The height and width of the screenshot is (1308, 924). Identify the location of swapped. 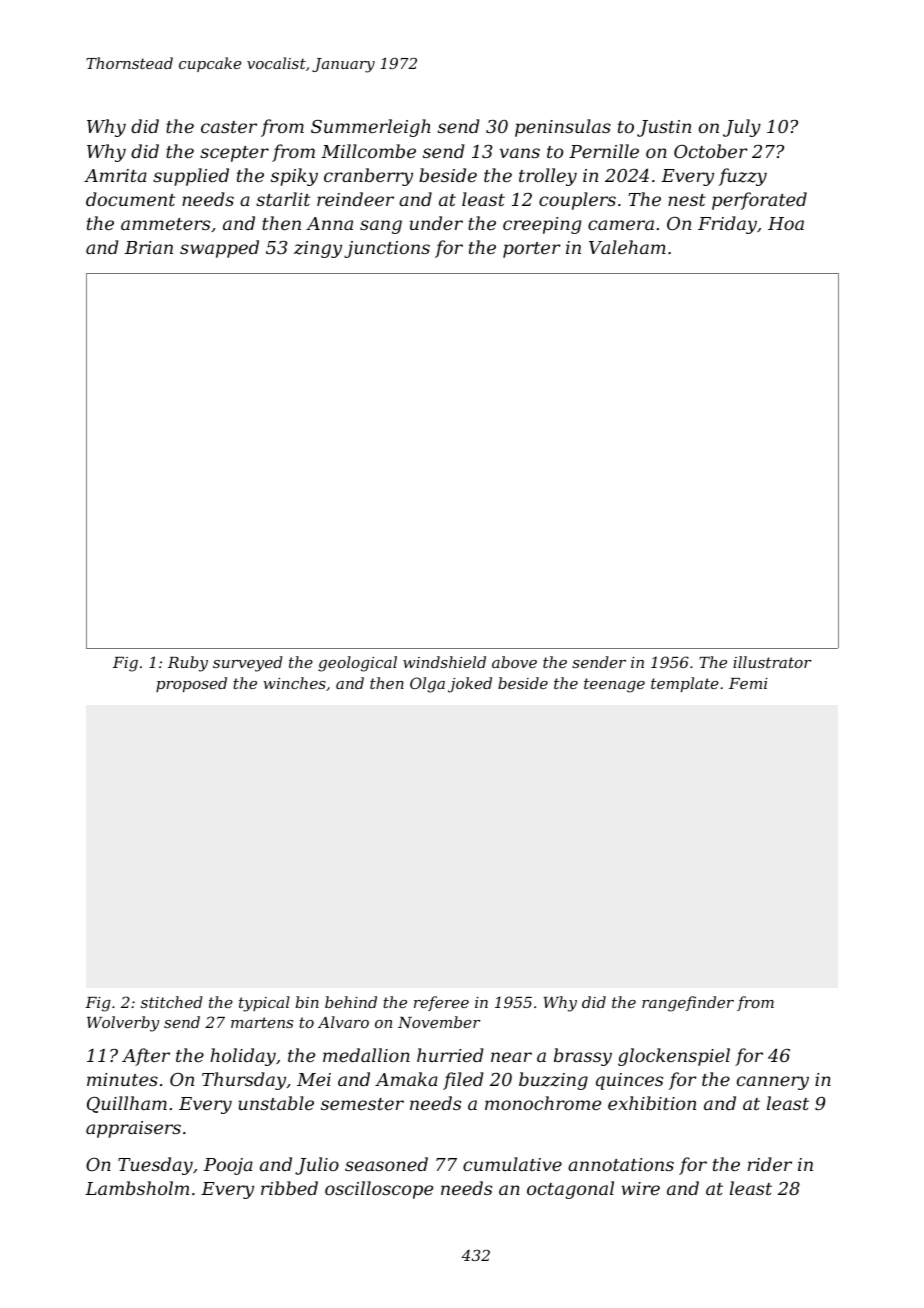
(219, 249).
